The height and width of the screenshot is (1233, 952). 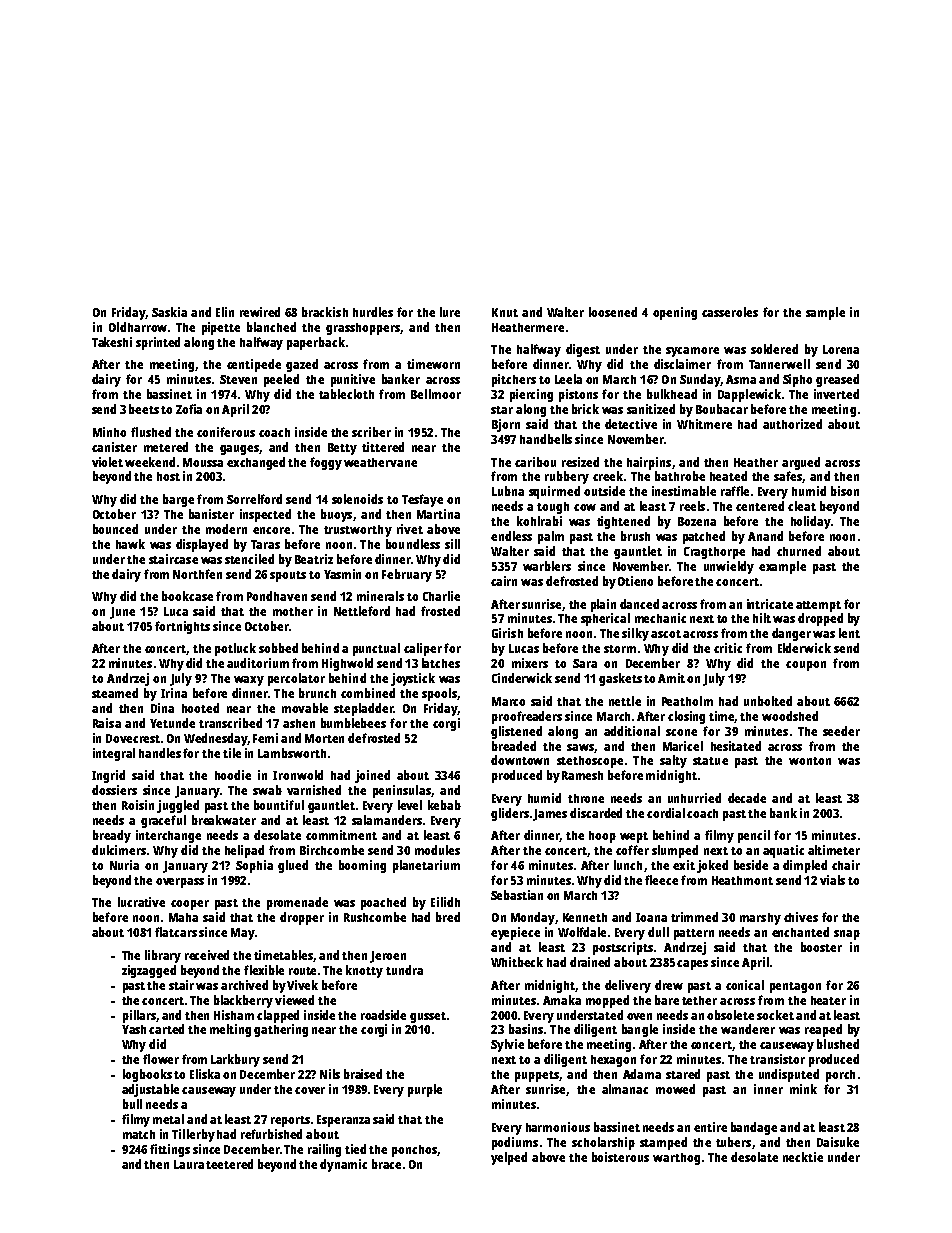 What do you see at coordinates (376, 649) in the screenshot?
I see `punctual` at bounding box center [376, 649].
